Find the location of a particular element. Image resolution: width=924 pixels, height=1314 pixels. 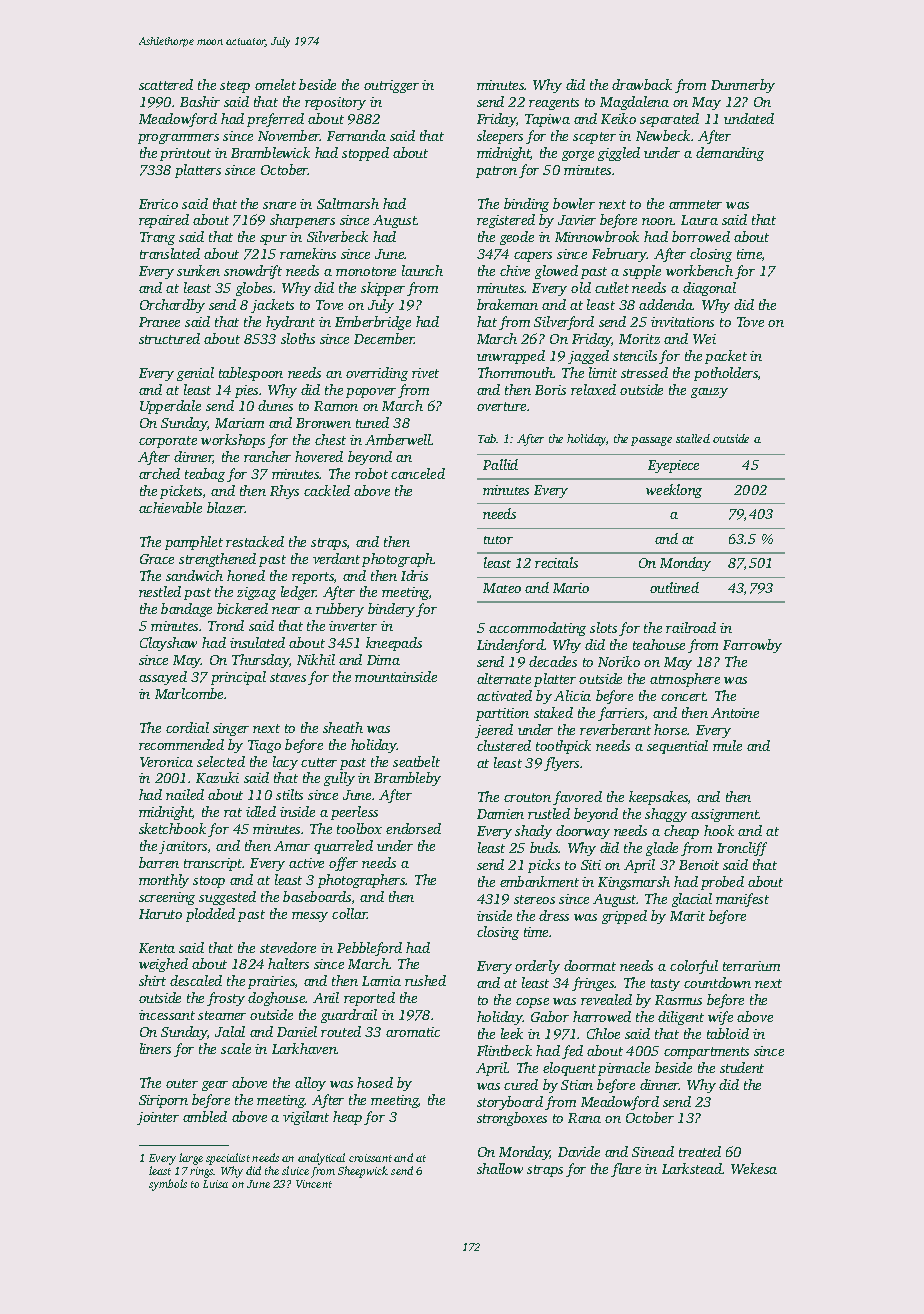

Pallid is located at coordinates (500, 464).
